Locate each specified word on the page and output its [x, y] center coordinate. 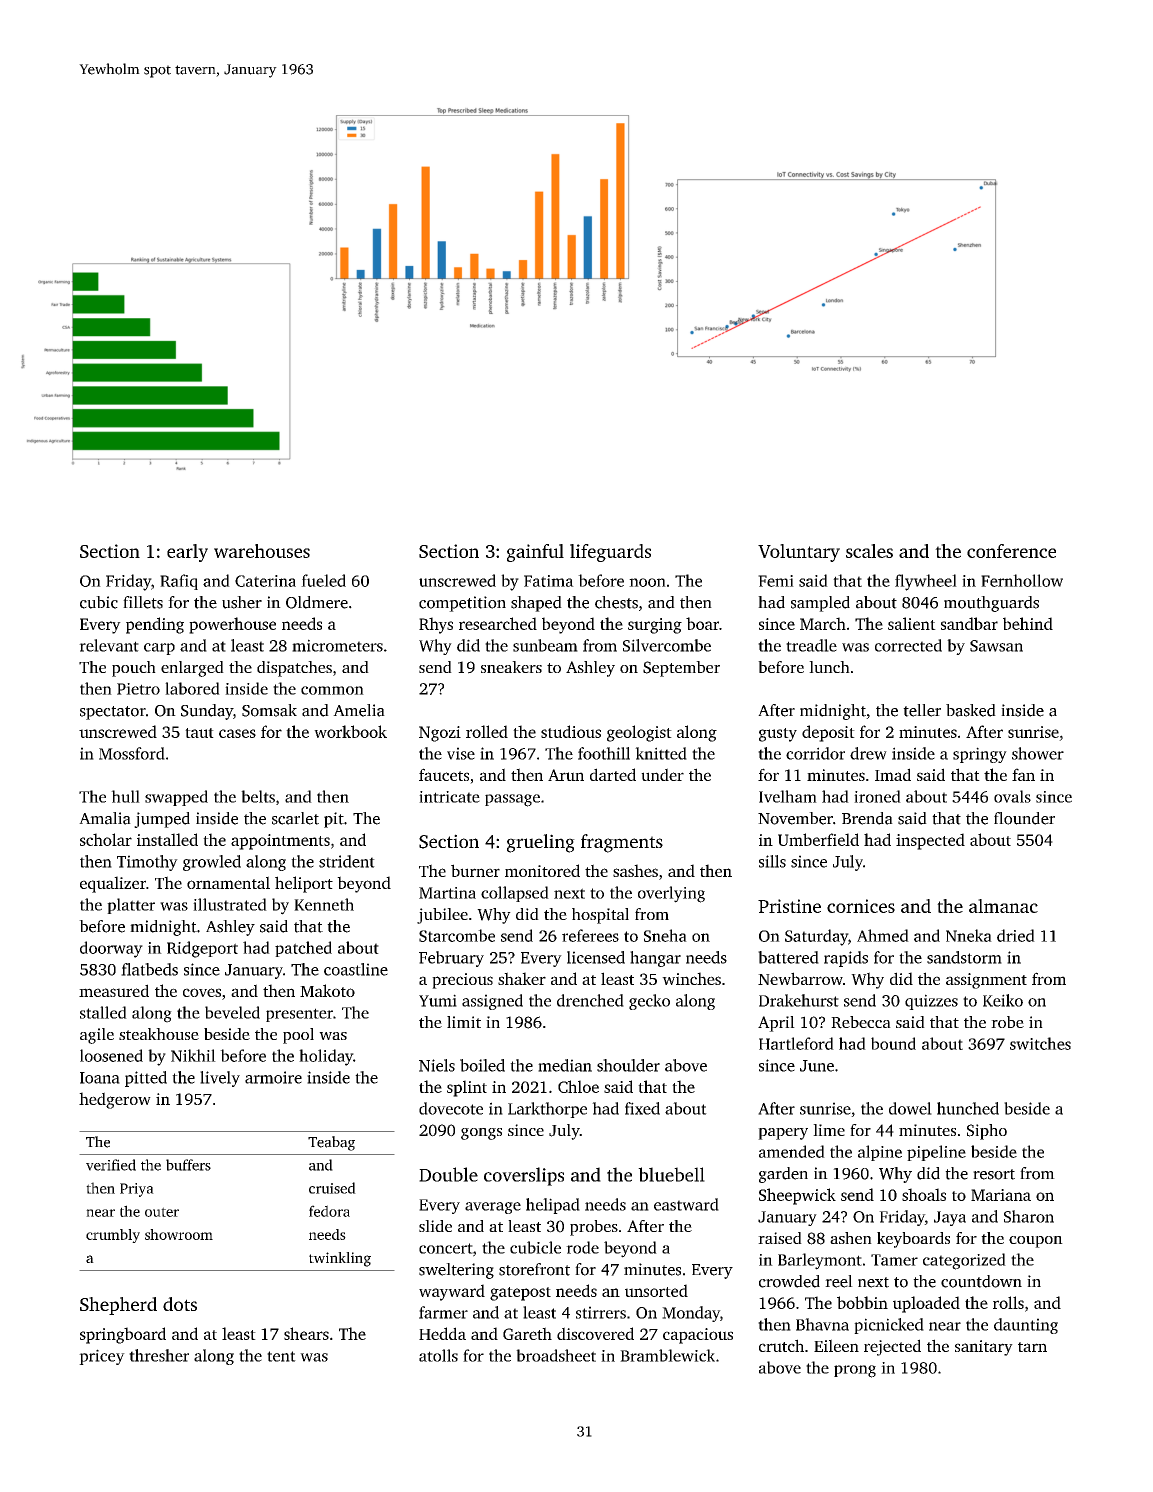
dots [180, 1304]
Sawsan [996, 646]
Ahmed [883, 935]
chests [616, 602]
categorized [964, 1261]
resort [994, 1174]
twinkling [340, 1259]
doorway [111, 949]
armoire [273, 1077]
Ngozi [440, 734]
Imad [893, 774]
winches [691, 978]
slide [435, 1226]
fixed [642, 1108]
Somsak [269, 710]
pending [155, 625]
